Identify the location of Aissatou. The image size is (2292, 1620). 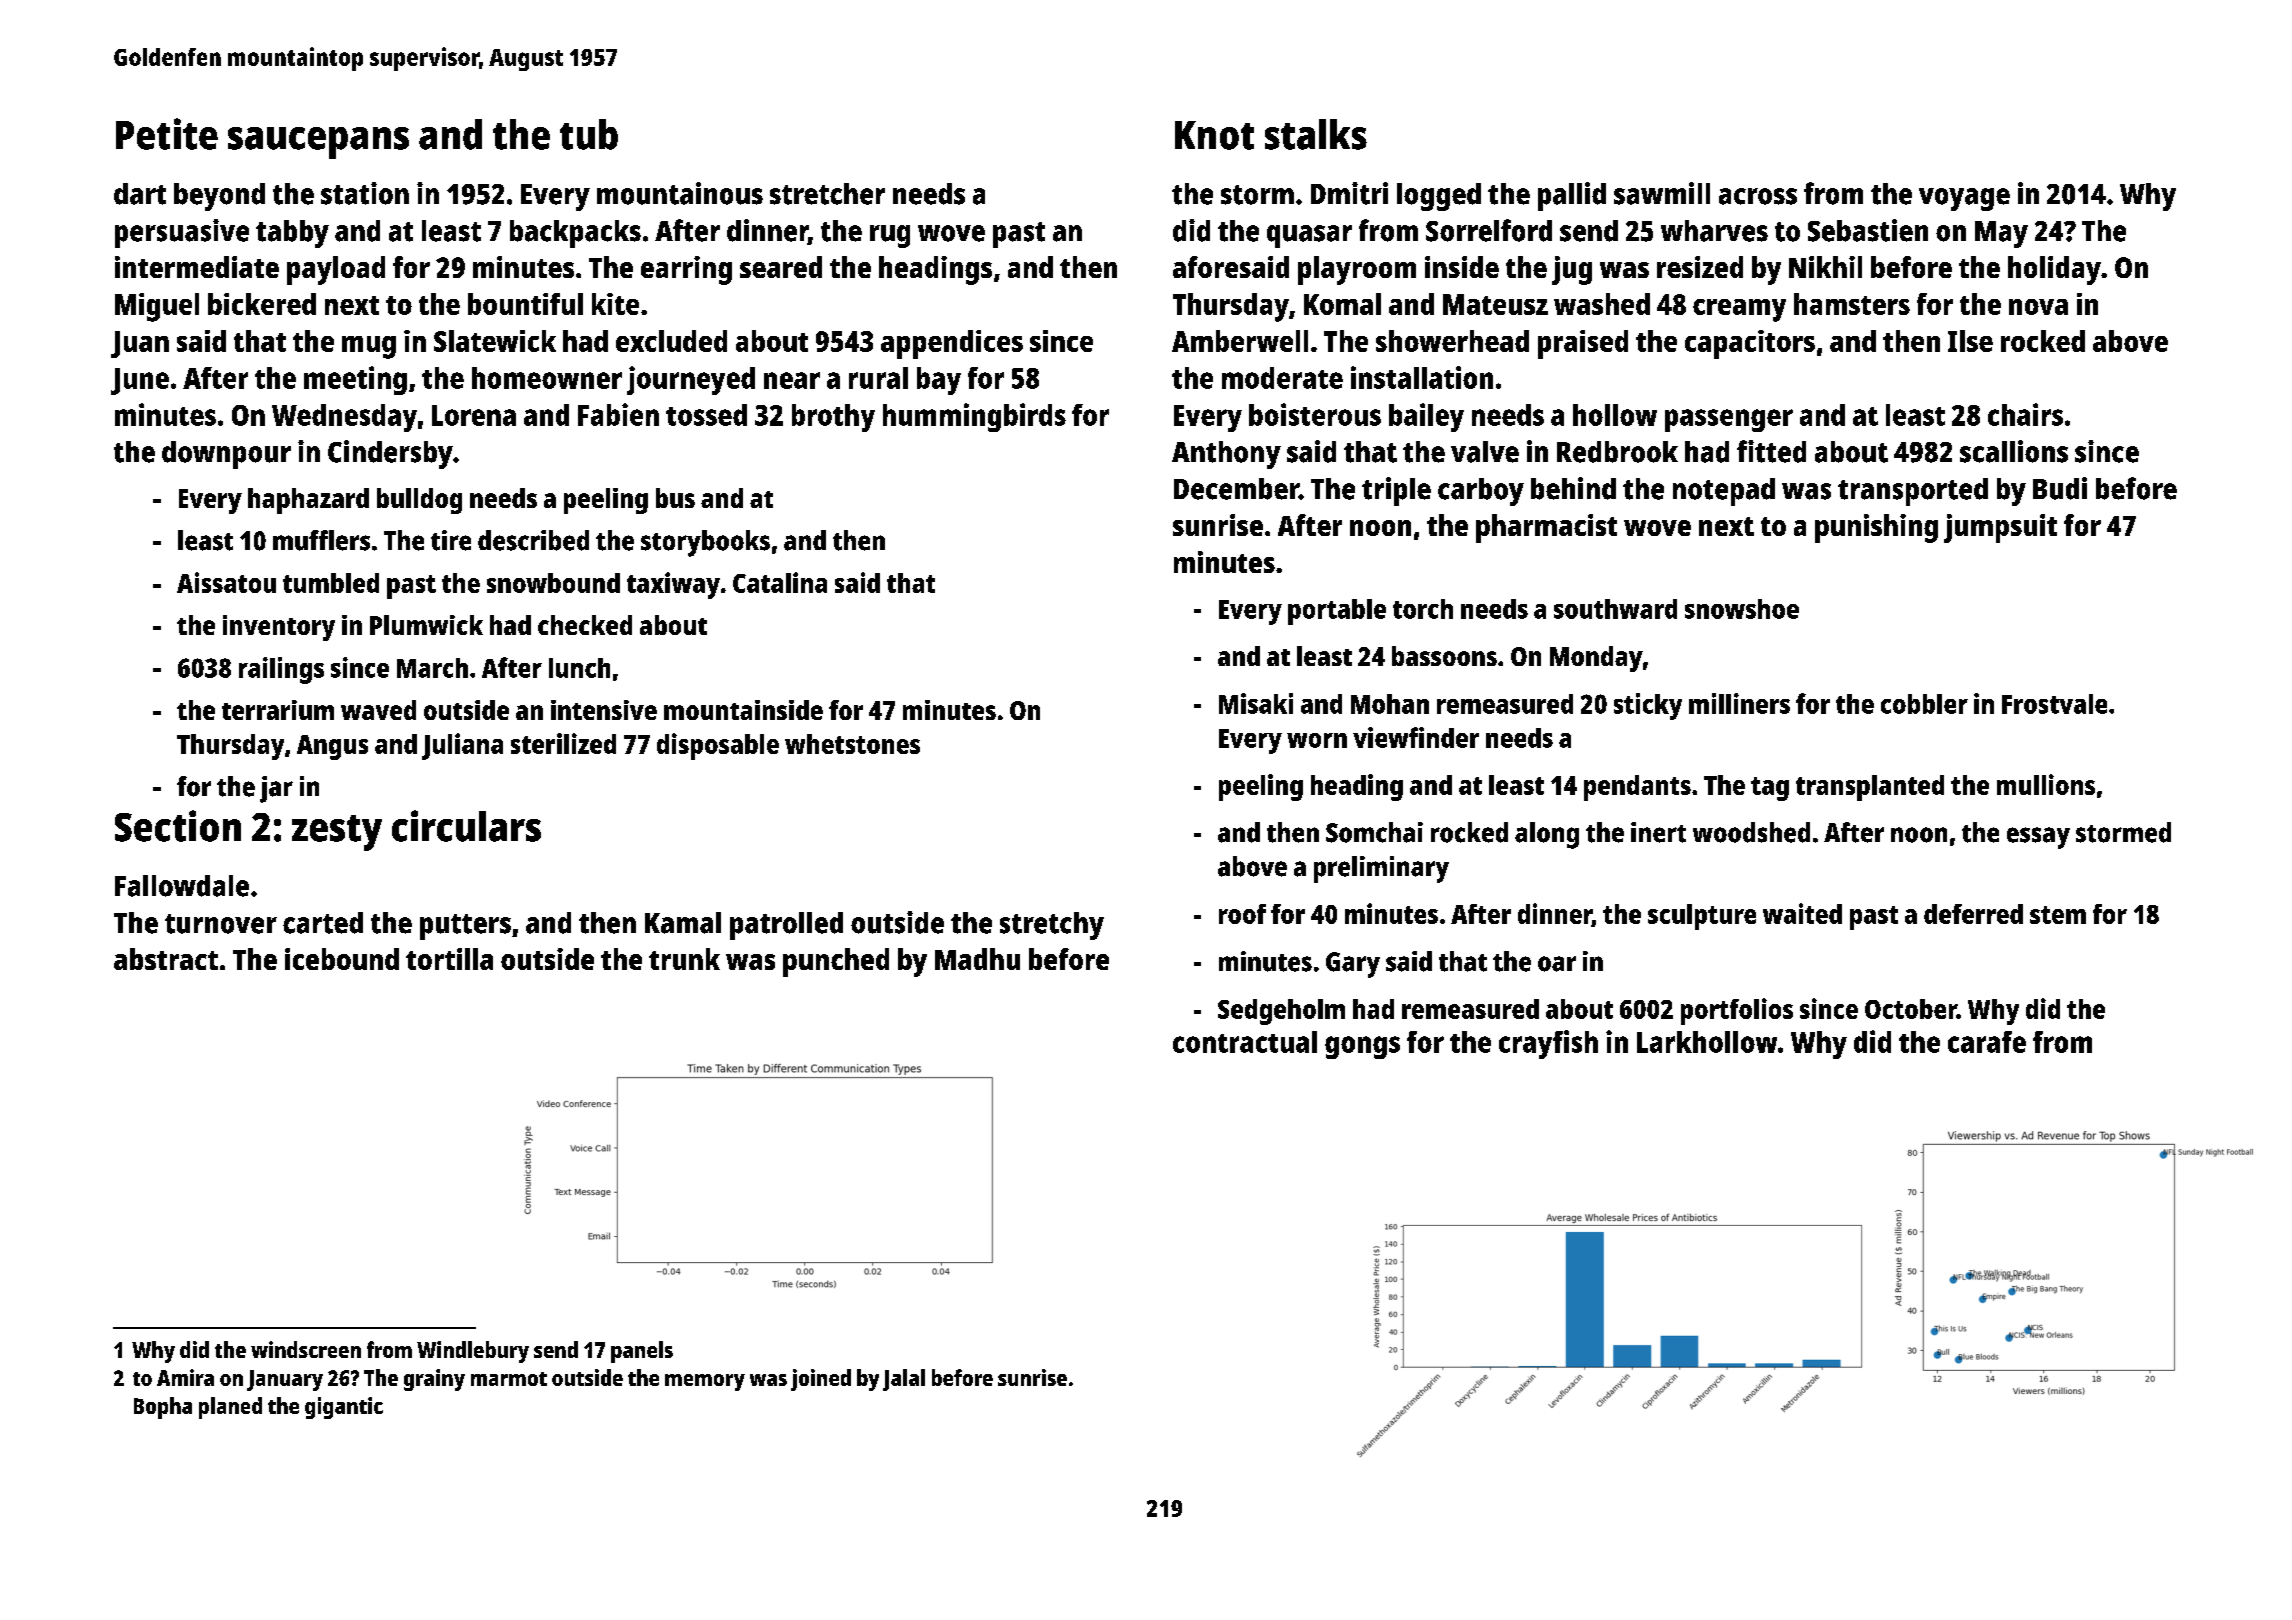
(226, 582).
